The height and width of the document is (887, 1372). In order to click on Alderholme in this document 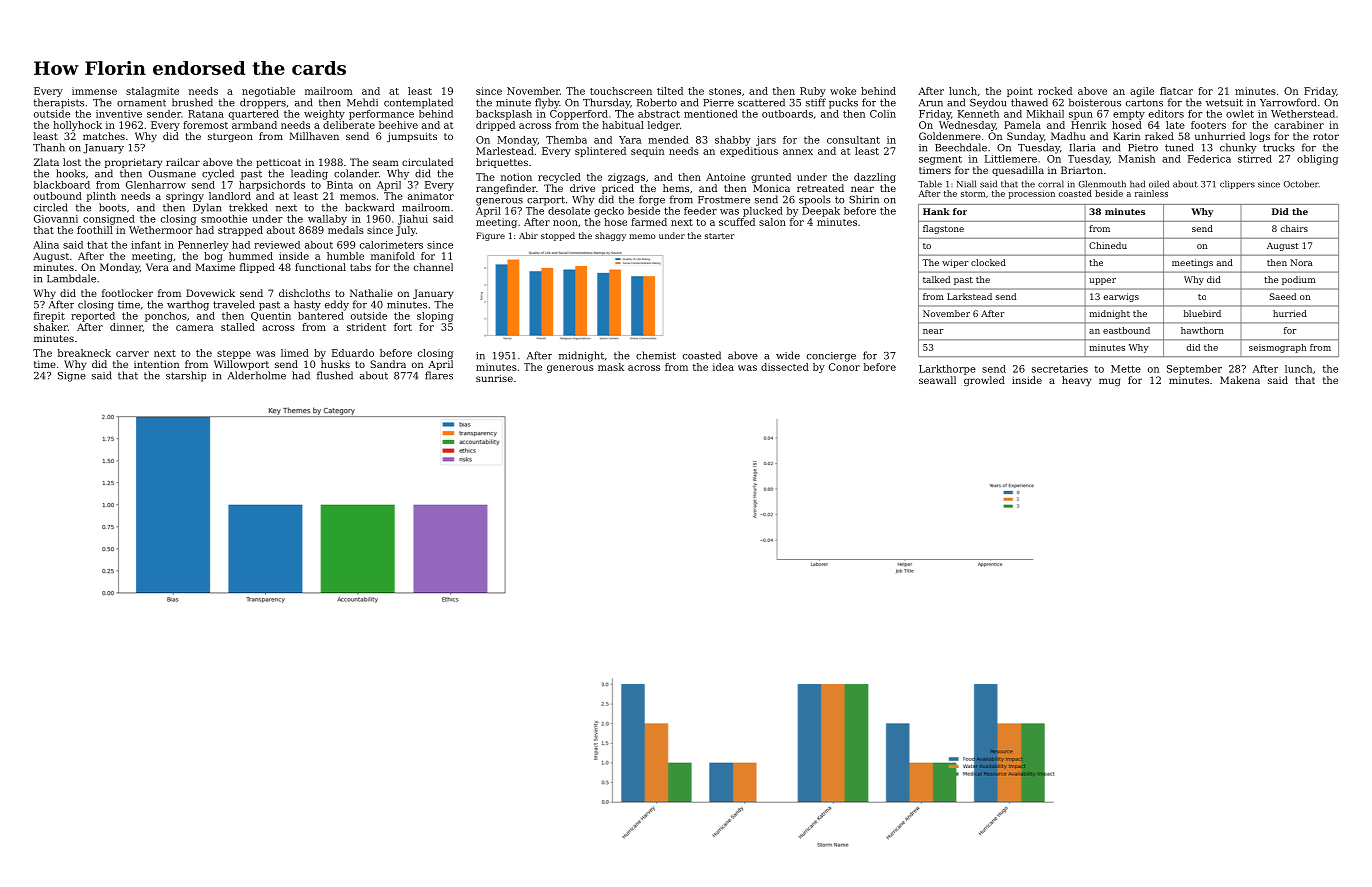, I will do `click(257, 375)`.
